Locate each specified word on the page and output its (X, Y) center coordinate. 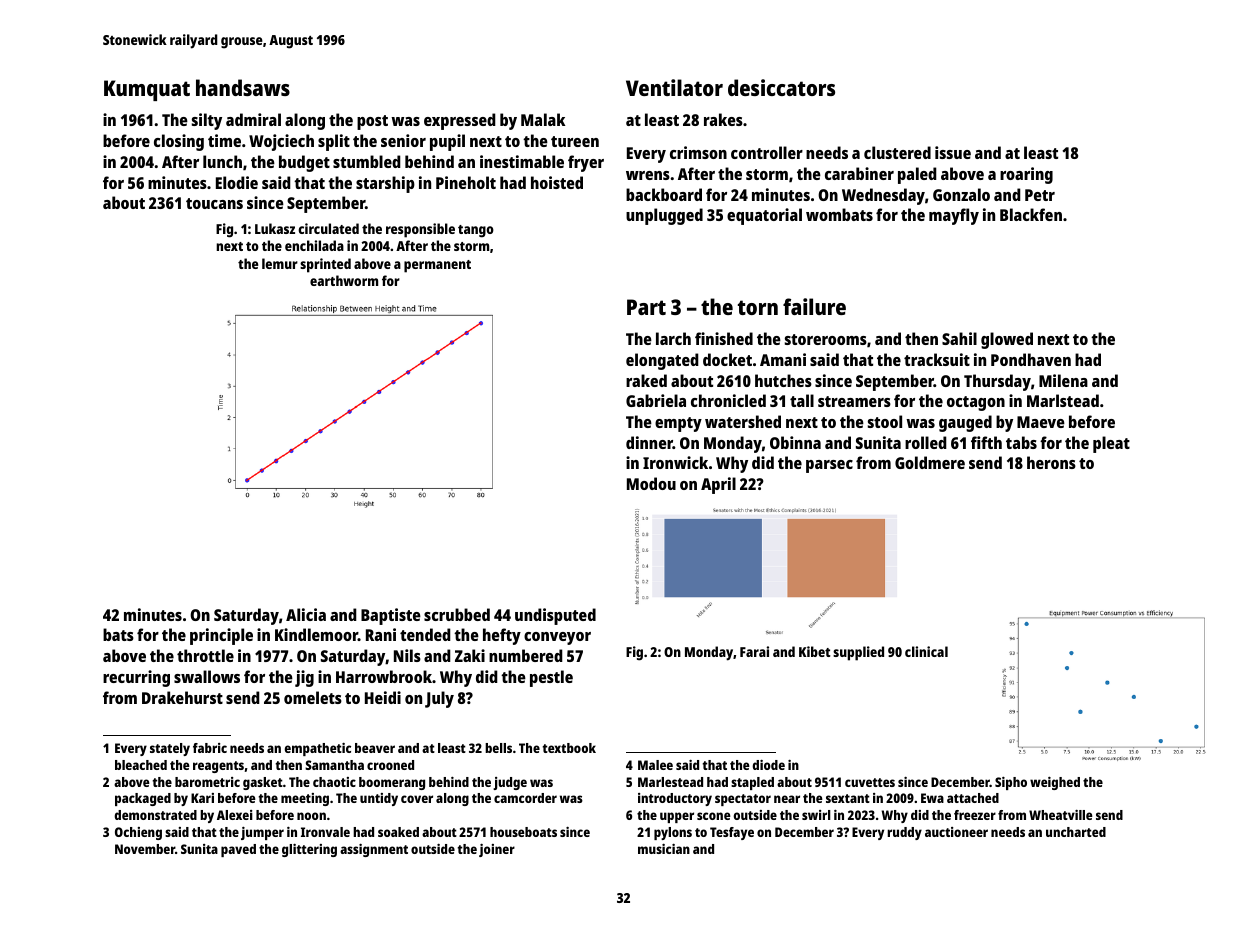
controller (767, 152)
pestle (551, 678)
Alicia (306, 614)
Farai (754, 651)
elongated (662, 361)
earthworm (344, 280)
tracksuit (937, 359)
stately (170, 749)
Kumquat (147, 90)
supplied (858, 653)
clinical (926, 651)
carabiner (859, 173)
